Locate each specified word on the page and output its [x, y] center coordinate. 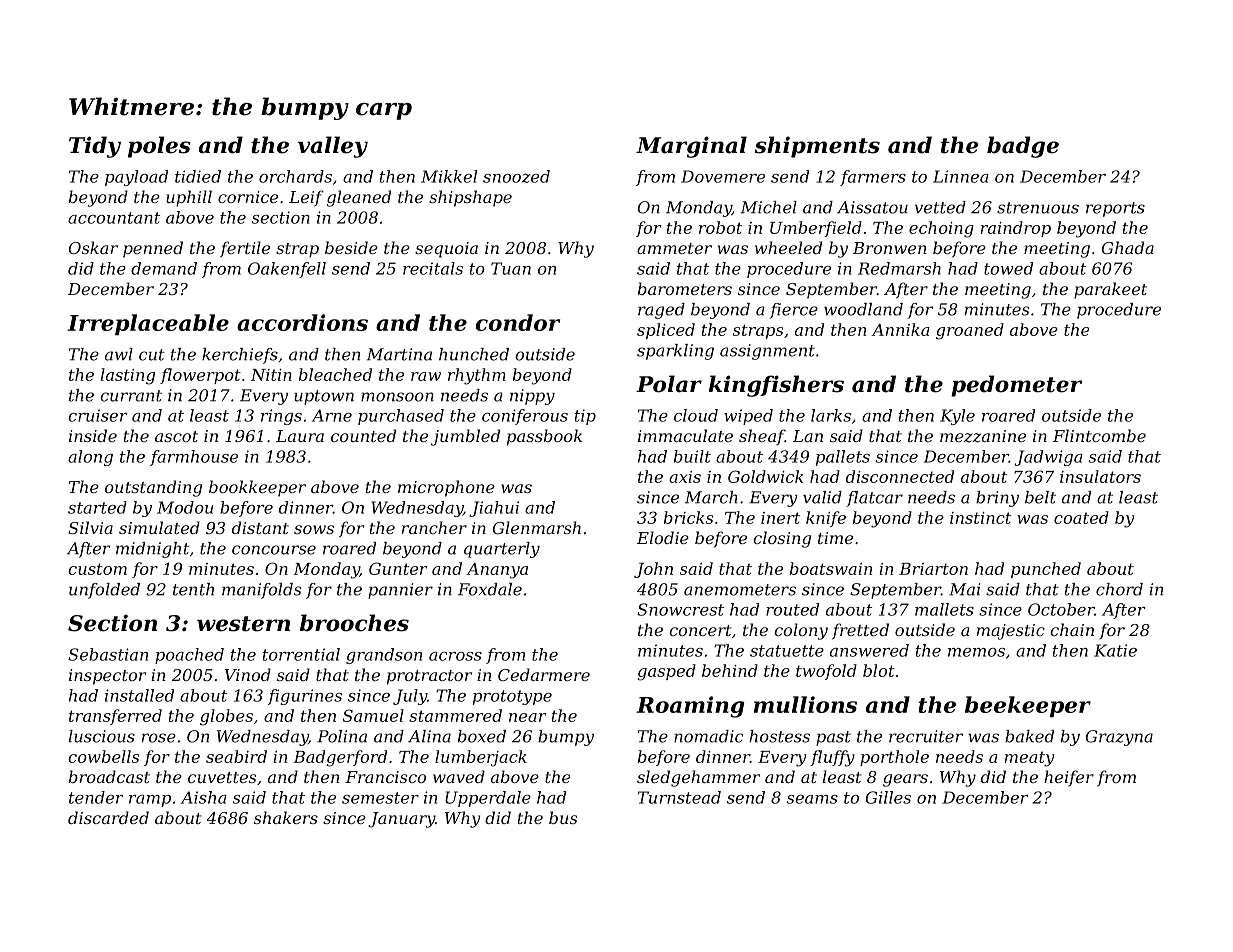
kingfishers [776, 386]
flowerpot [200, 376]
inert [780, 518]
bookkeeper [257, 488]
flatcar [874, 499]
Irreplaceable [148, 324]
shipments [817, 147]
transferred [115, 717]
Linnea [961, 176]
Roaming [690, 707]
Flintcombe [1099, 435]
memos [976, 652]
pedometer [1016, 386]
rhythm [477, 376]
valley [333, 147]
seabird [236, 756]
